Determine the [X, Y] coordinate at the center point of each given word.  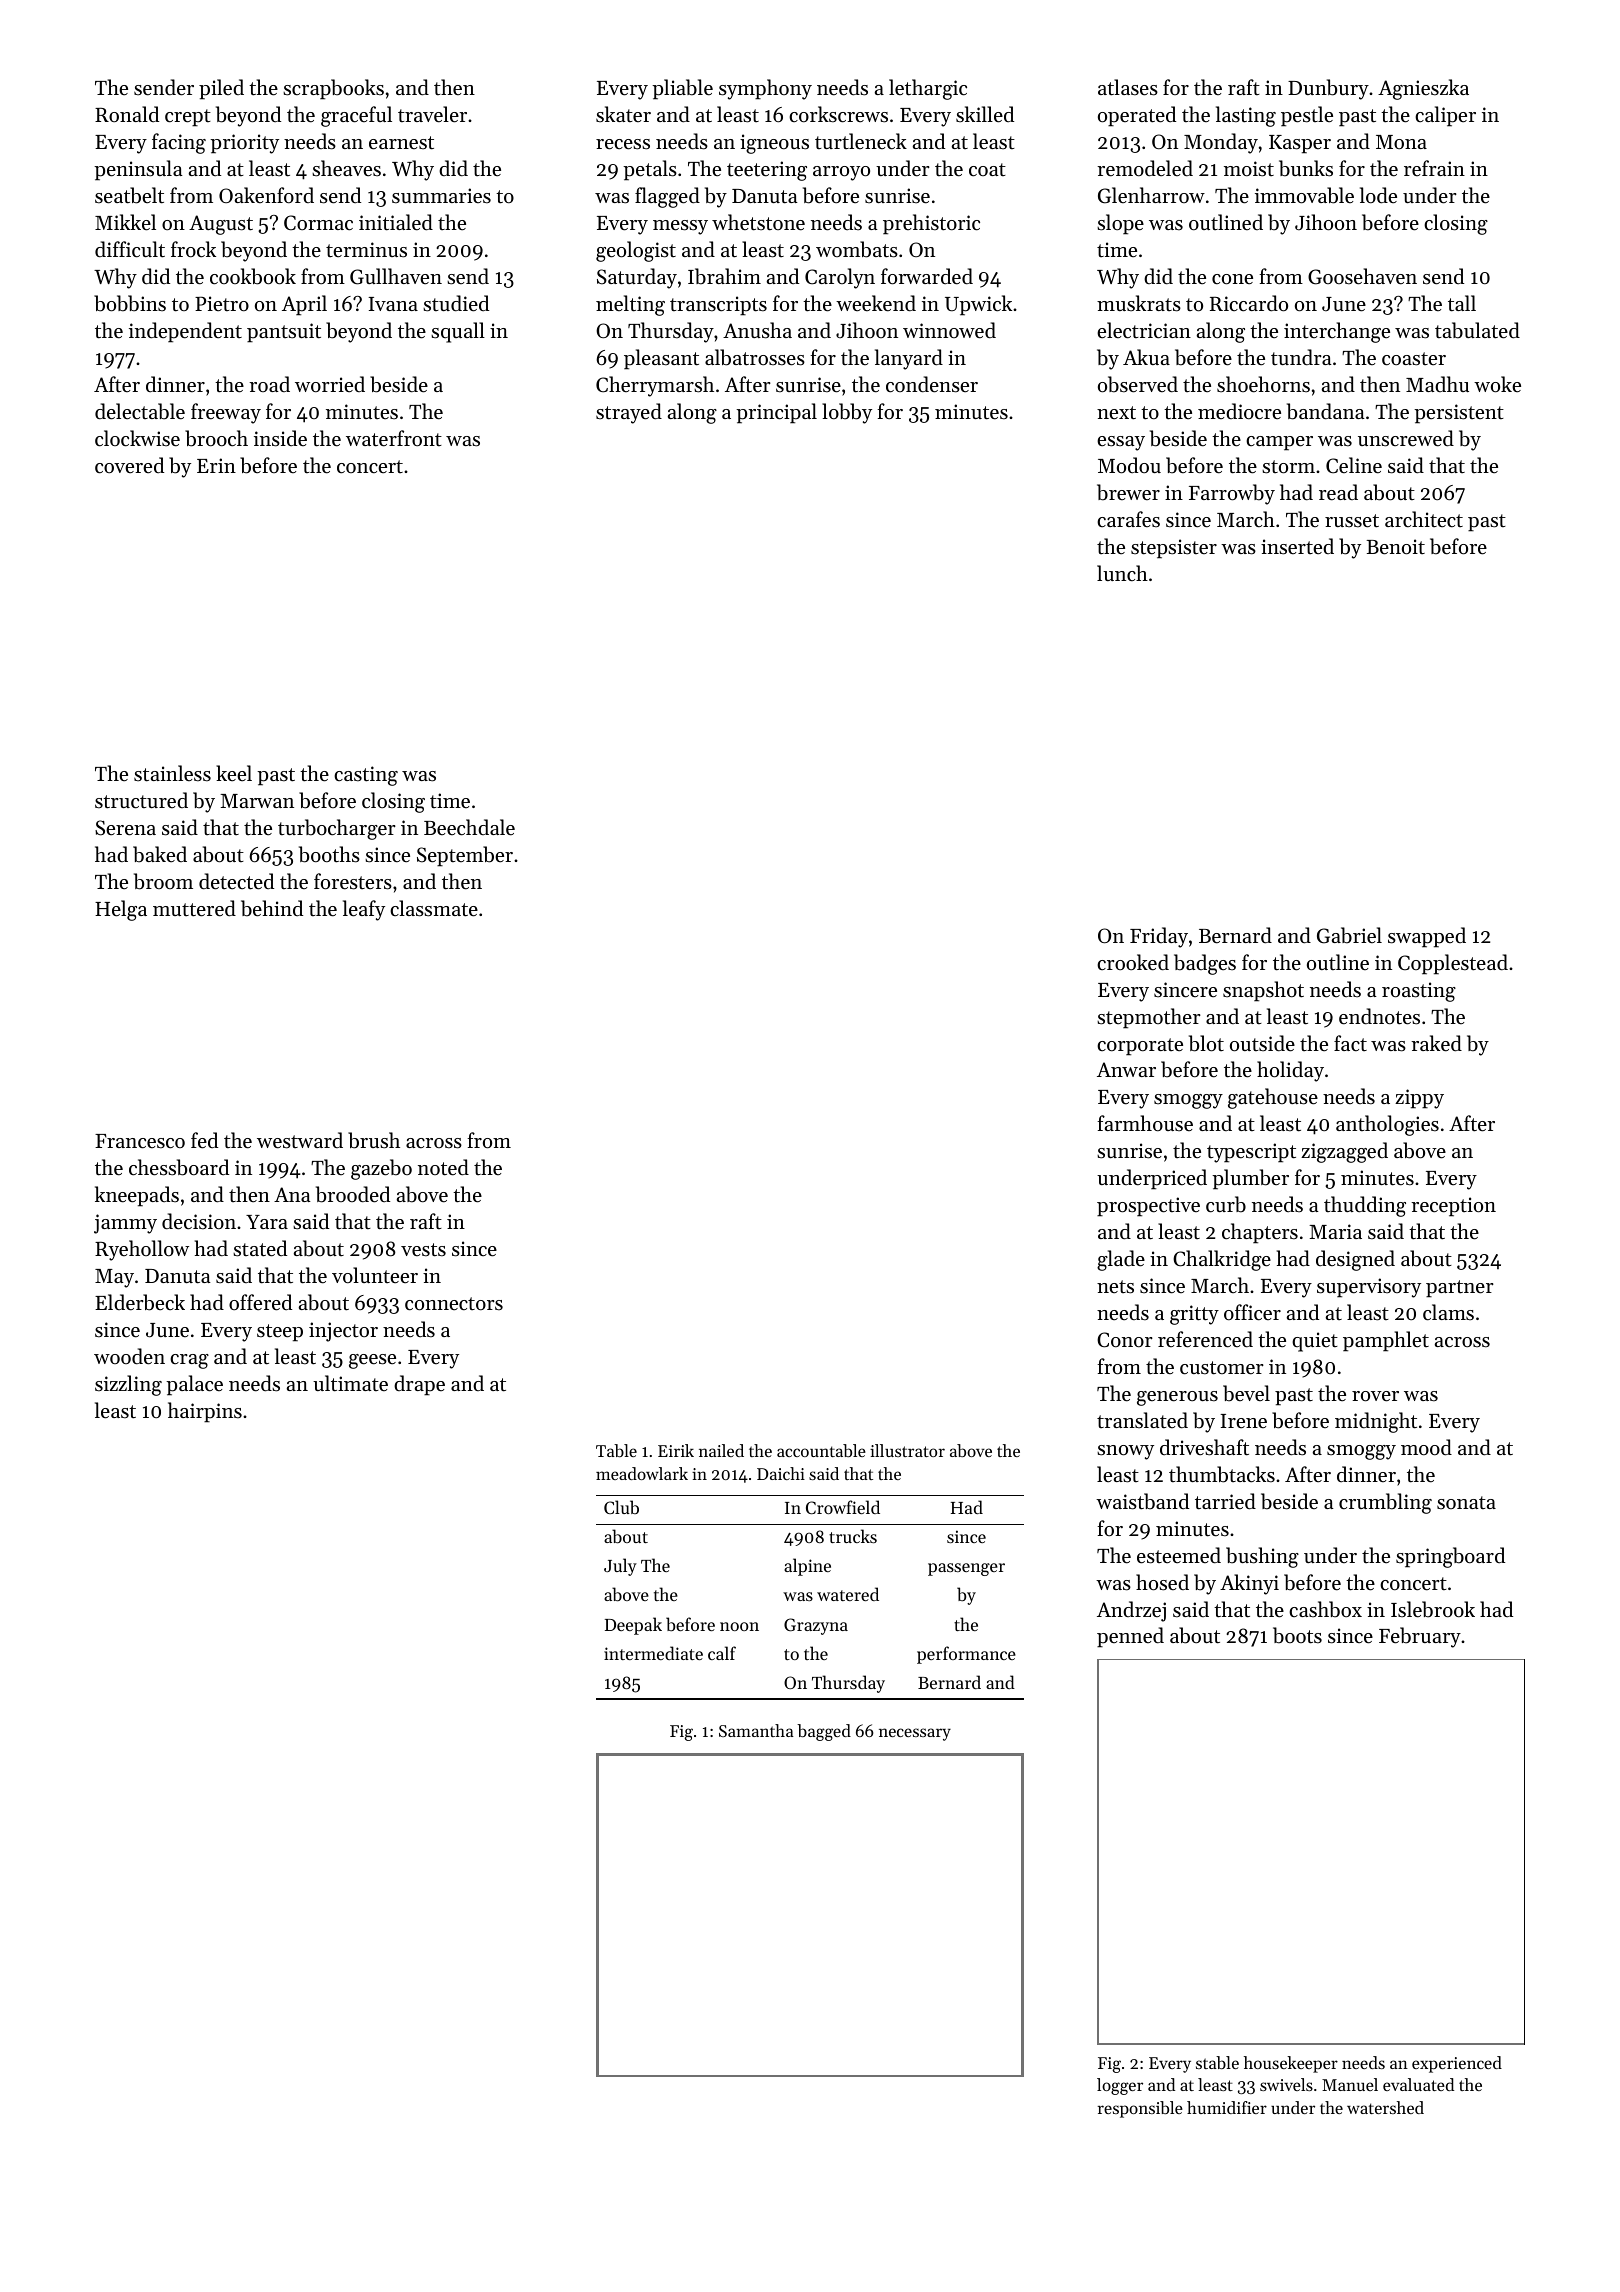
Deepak [633, 1626]
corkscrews [838, 114]
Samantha [756, 1730]
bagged [824, 1732]
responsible [1140, 2109]
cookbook [253, 276]
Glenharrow [1151, 195]
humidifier [1227, 2107]
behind [272, 908]
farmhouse [1145, 1123]
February [1420, 1637]
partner [1460, 1289]
